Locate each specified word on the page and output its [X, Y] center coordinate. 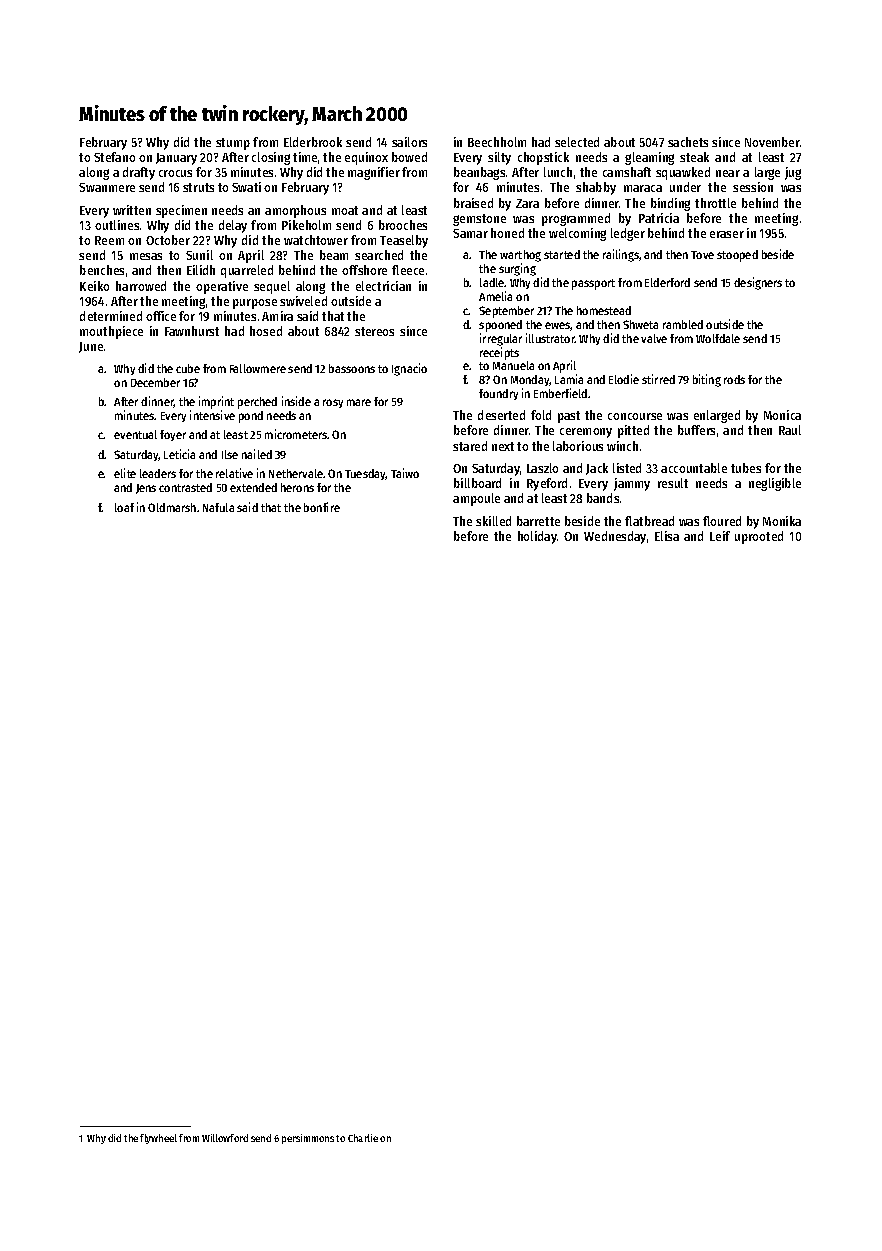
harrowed [141, 286]
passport [593, 284]
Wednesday [615, 537]
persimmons [308, 1139]
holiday [537, 537]
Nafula [218, 507]
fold [541, 415]
